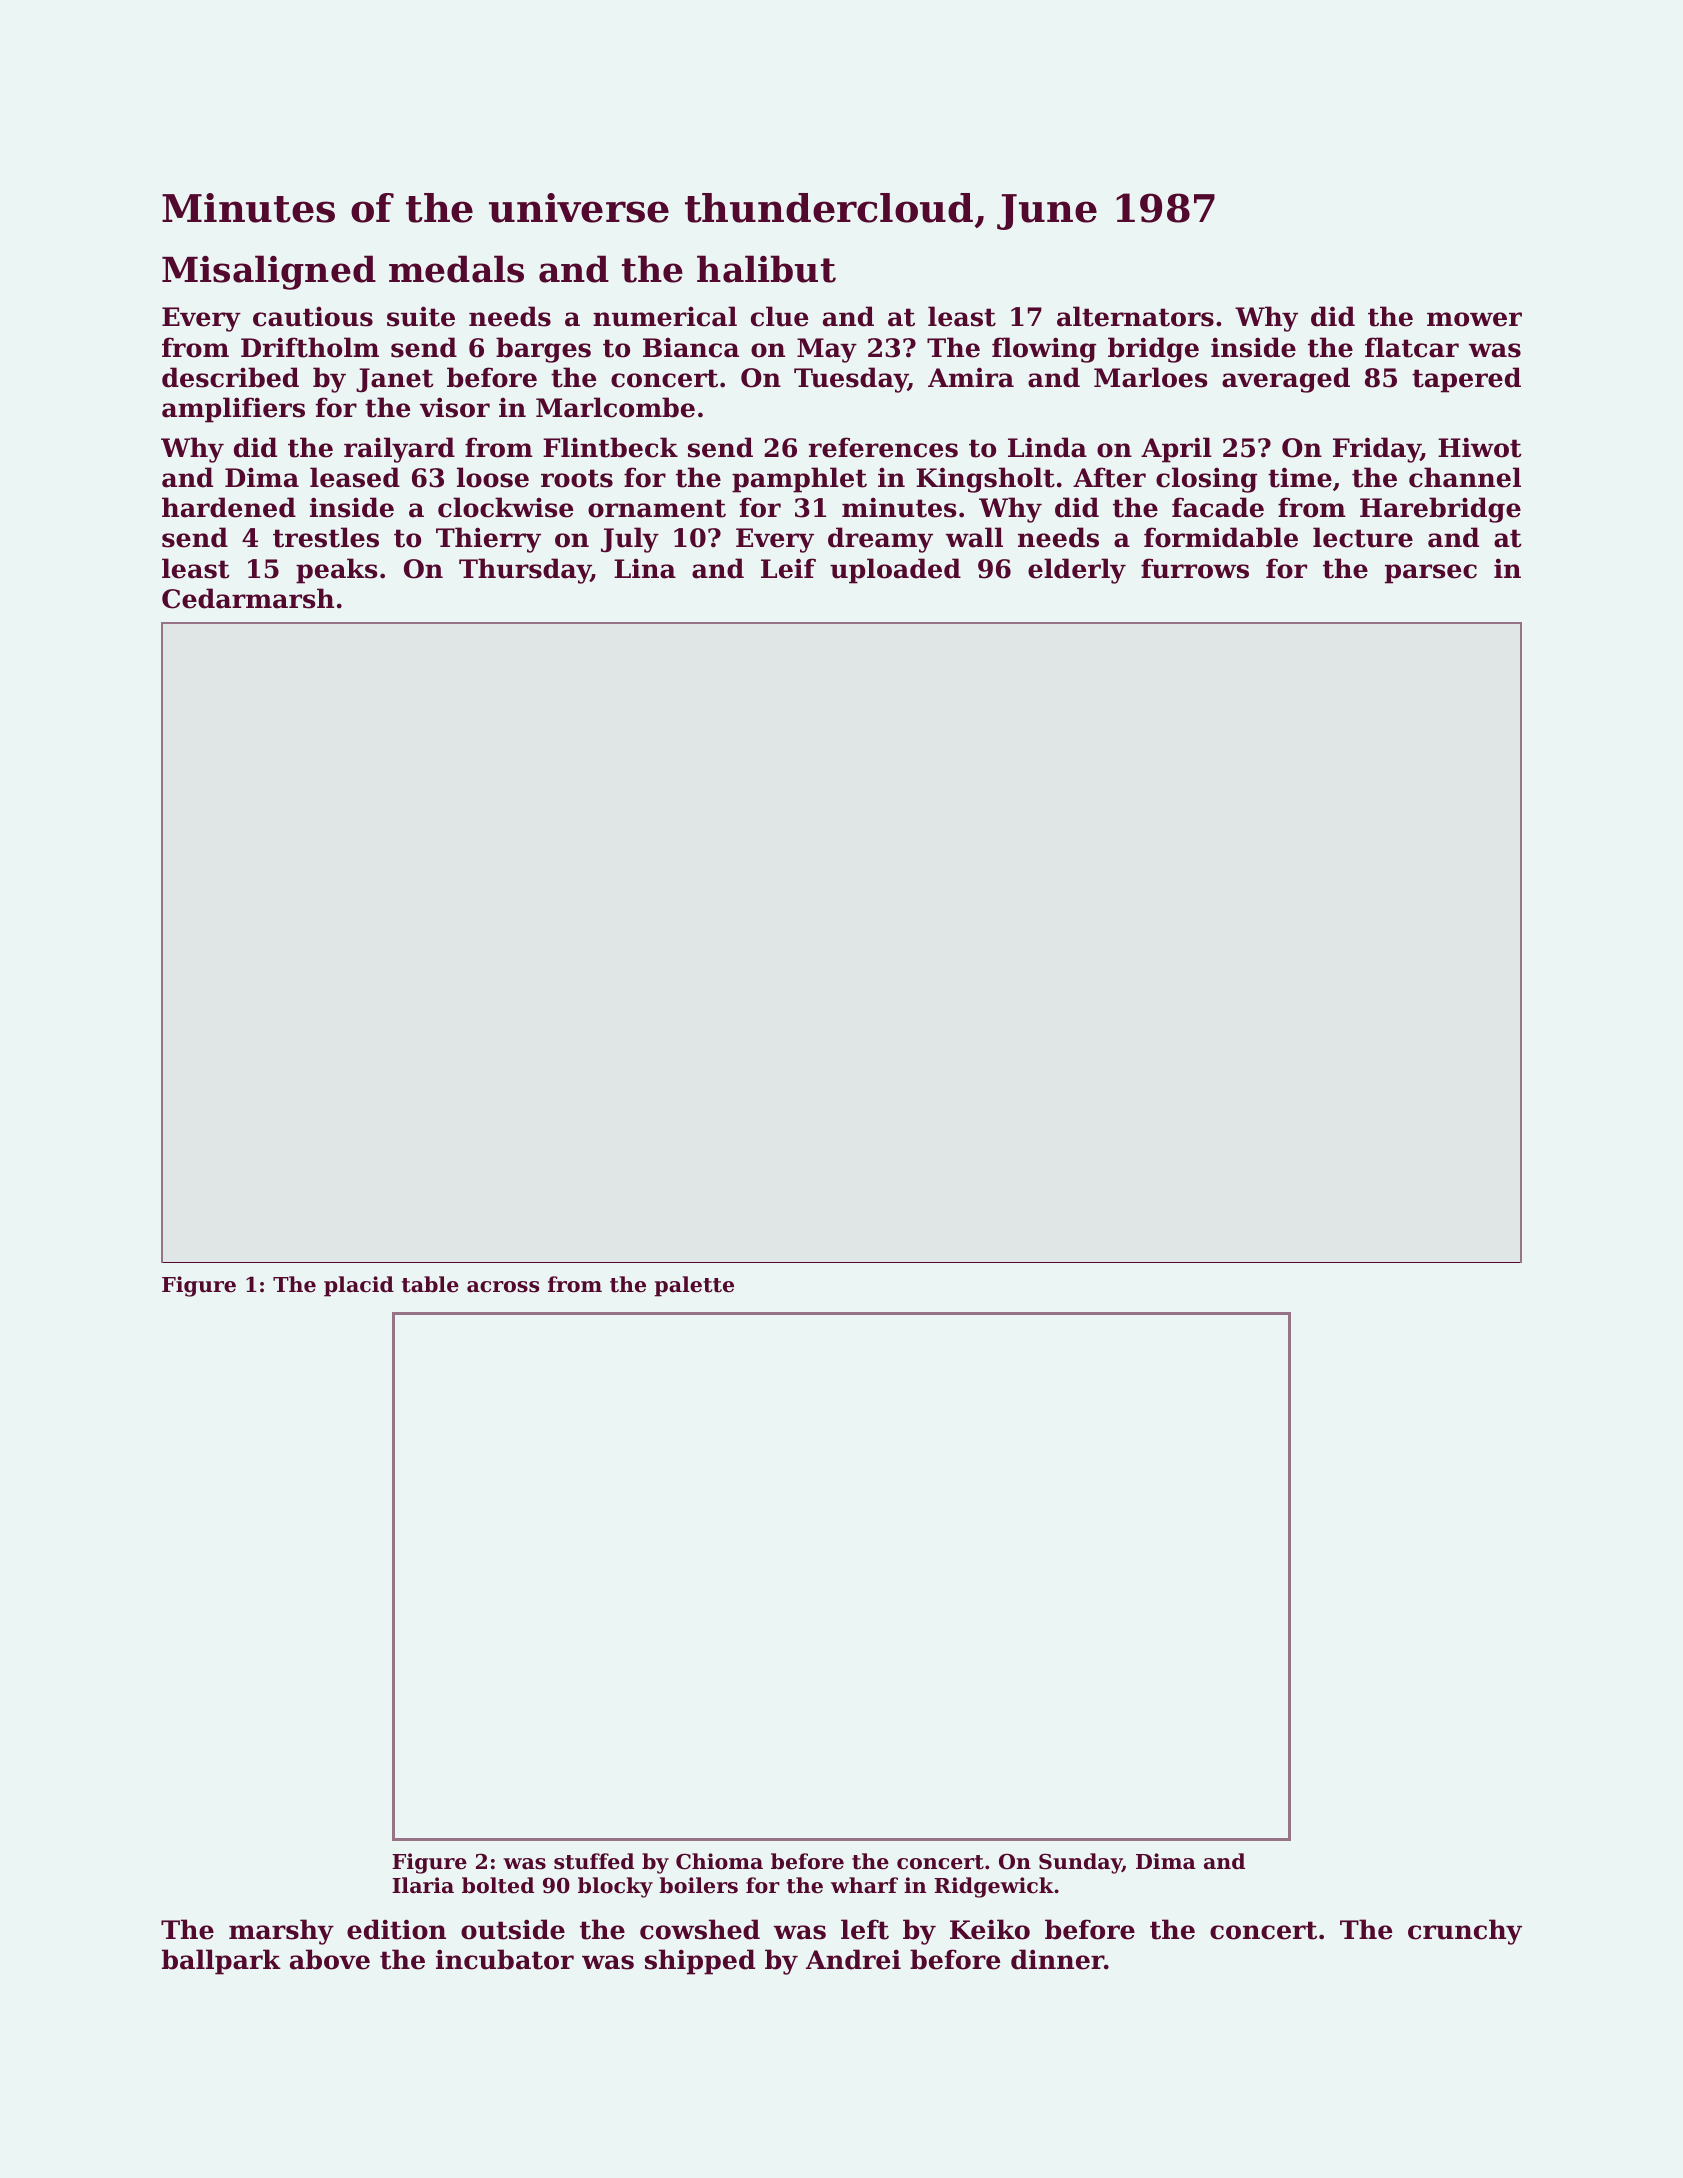 The width and height of the screenshot is (1683, 2178). Describe the element at coordinates (1465, 1932) in the screenshot. I see `crunchy` at that location.
